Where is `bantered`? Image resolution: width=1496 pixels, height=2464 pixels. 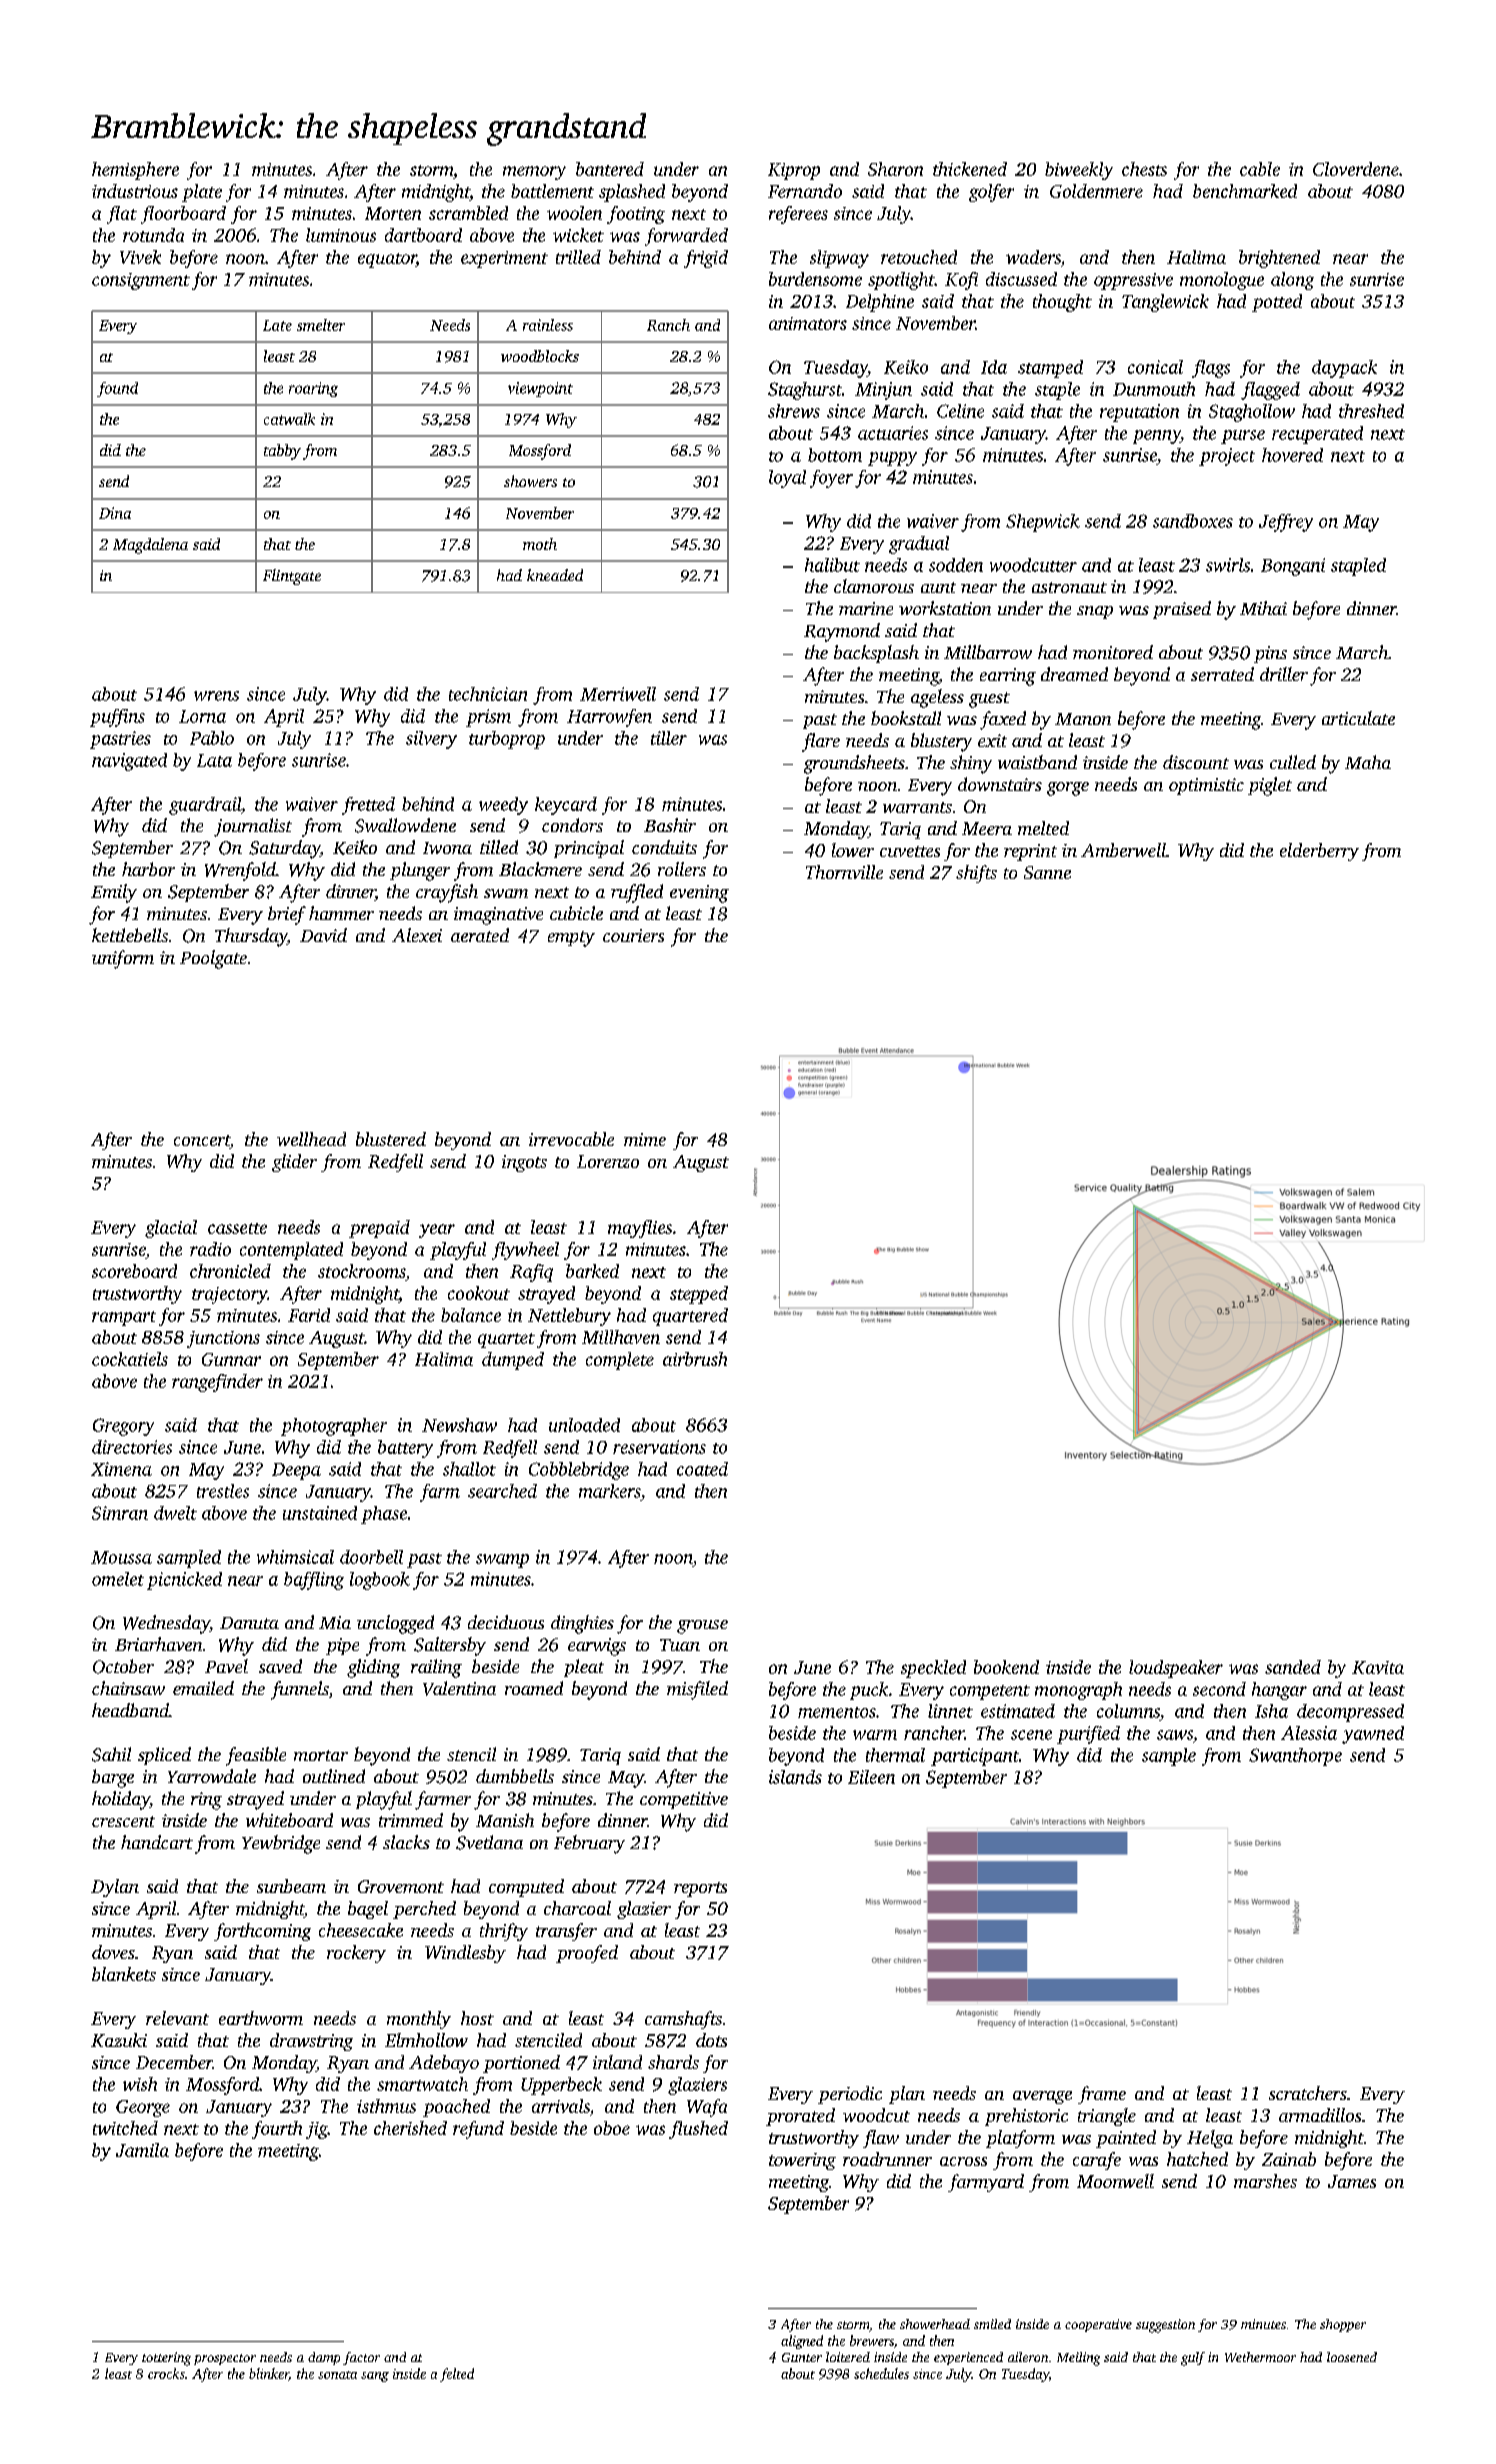 bantered is located at coordinates (610, 169).
